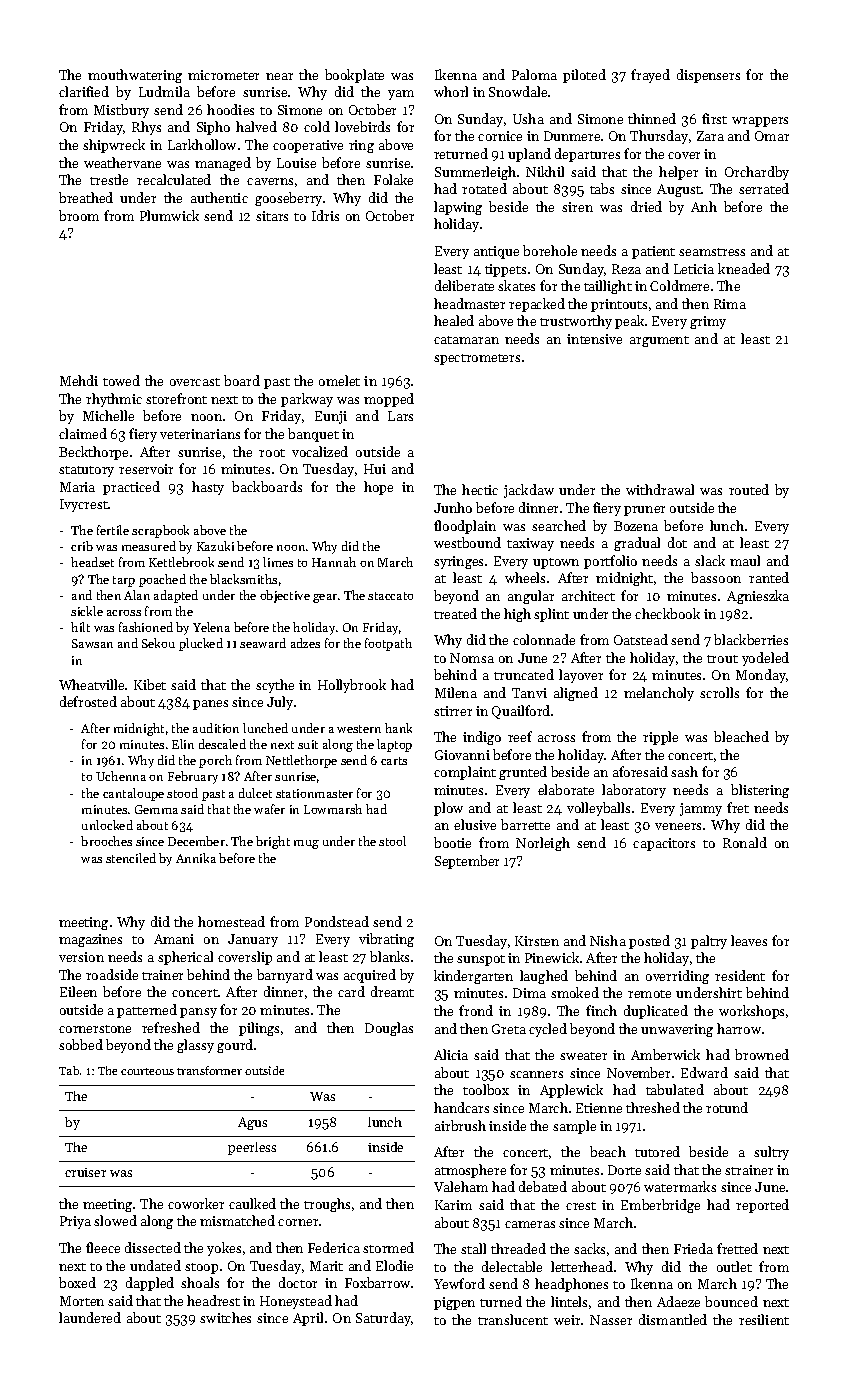 Image resolution: width=849 pixels, height=1400 pixels. What do you see at coordinates (708, 76) in the image?
I see `dispensers` at bounding box center [708, 76].
